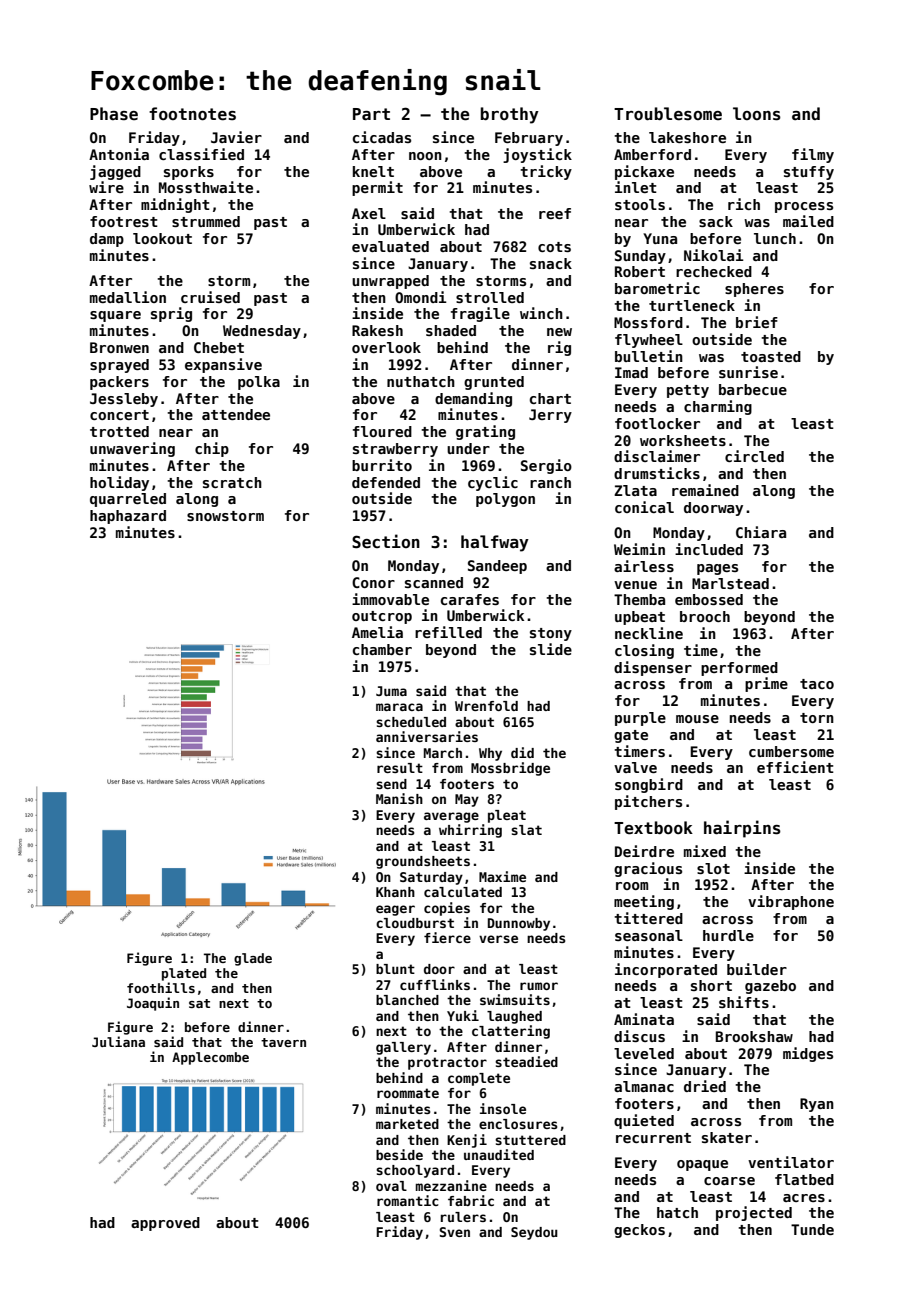 The width and height of the image is (924, 1308). What do you see at coordinates (510, 115) in the image?
I see `brothy` at bounding box center [510, 115].
